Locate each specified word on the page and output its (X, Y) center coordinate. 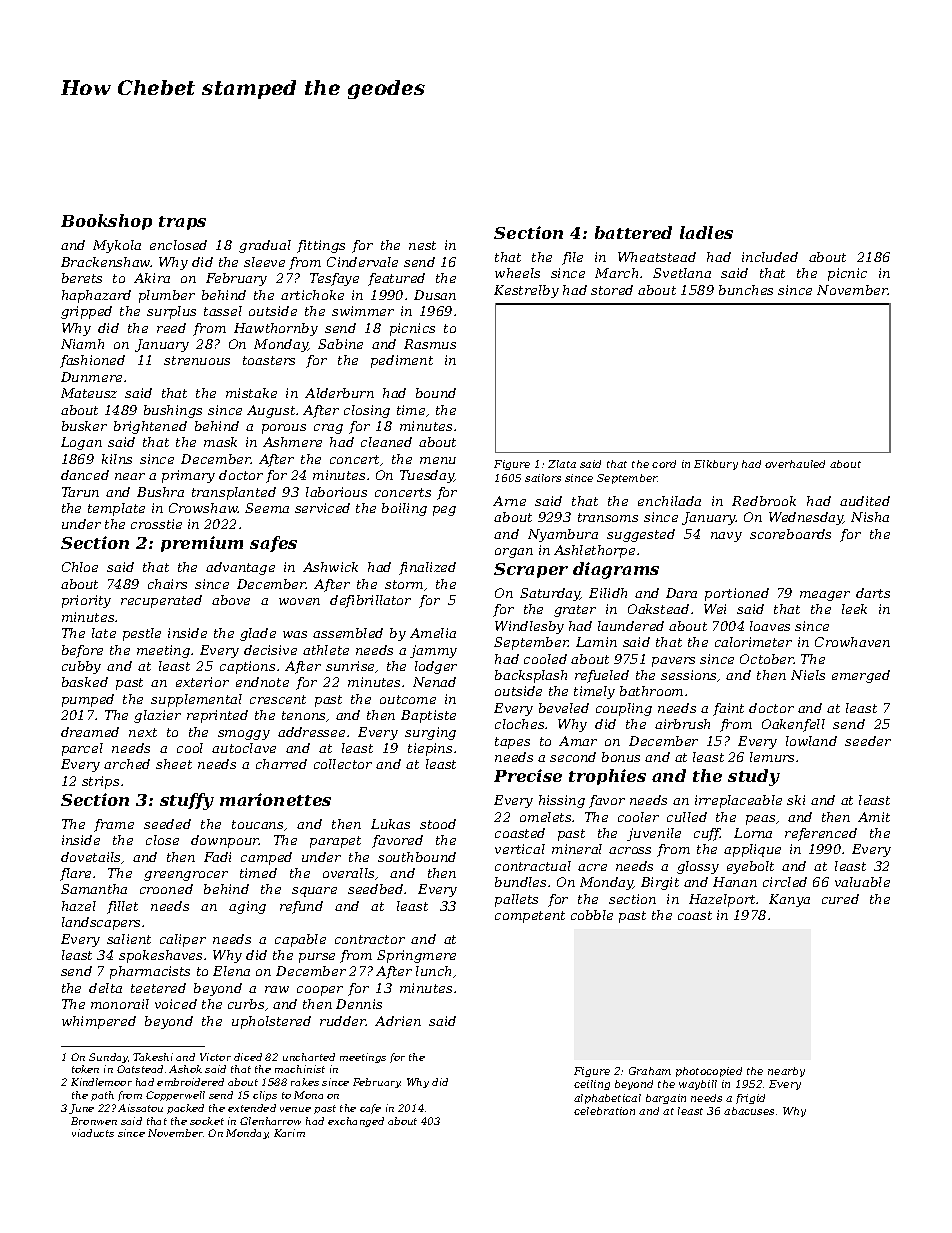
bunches (746, 290)
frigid (750, 1099)
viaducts (93, 1133)
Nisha (870, 517)
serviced (322, 508)
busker (84, 426)
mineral (577, 849)
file (572, 258)
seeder (868, 741)
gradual (265, 246)
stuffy (187, 801)
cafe (370, 1109)
